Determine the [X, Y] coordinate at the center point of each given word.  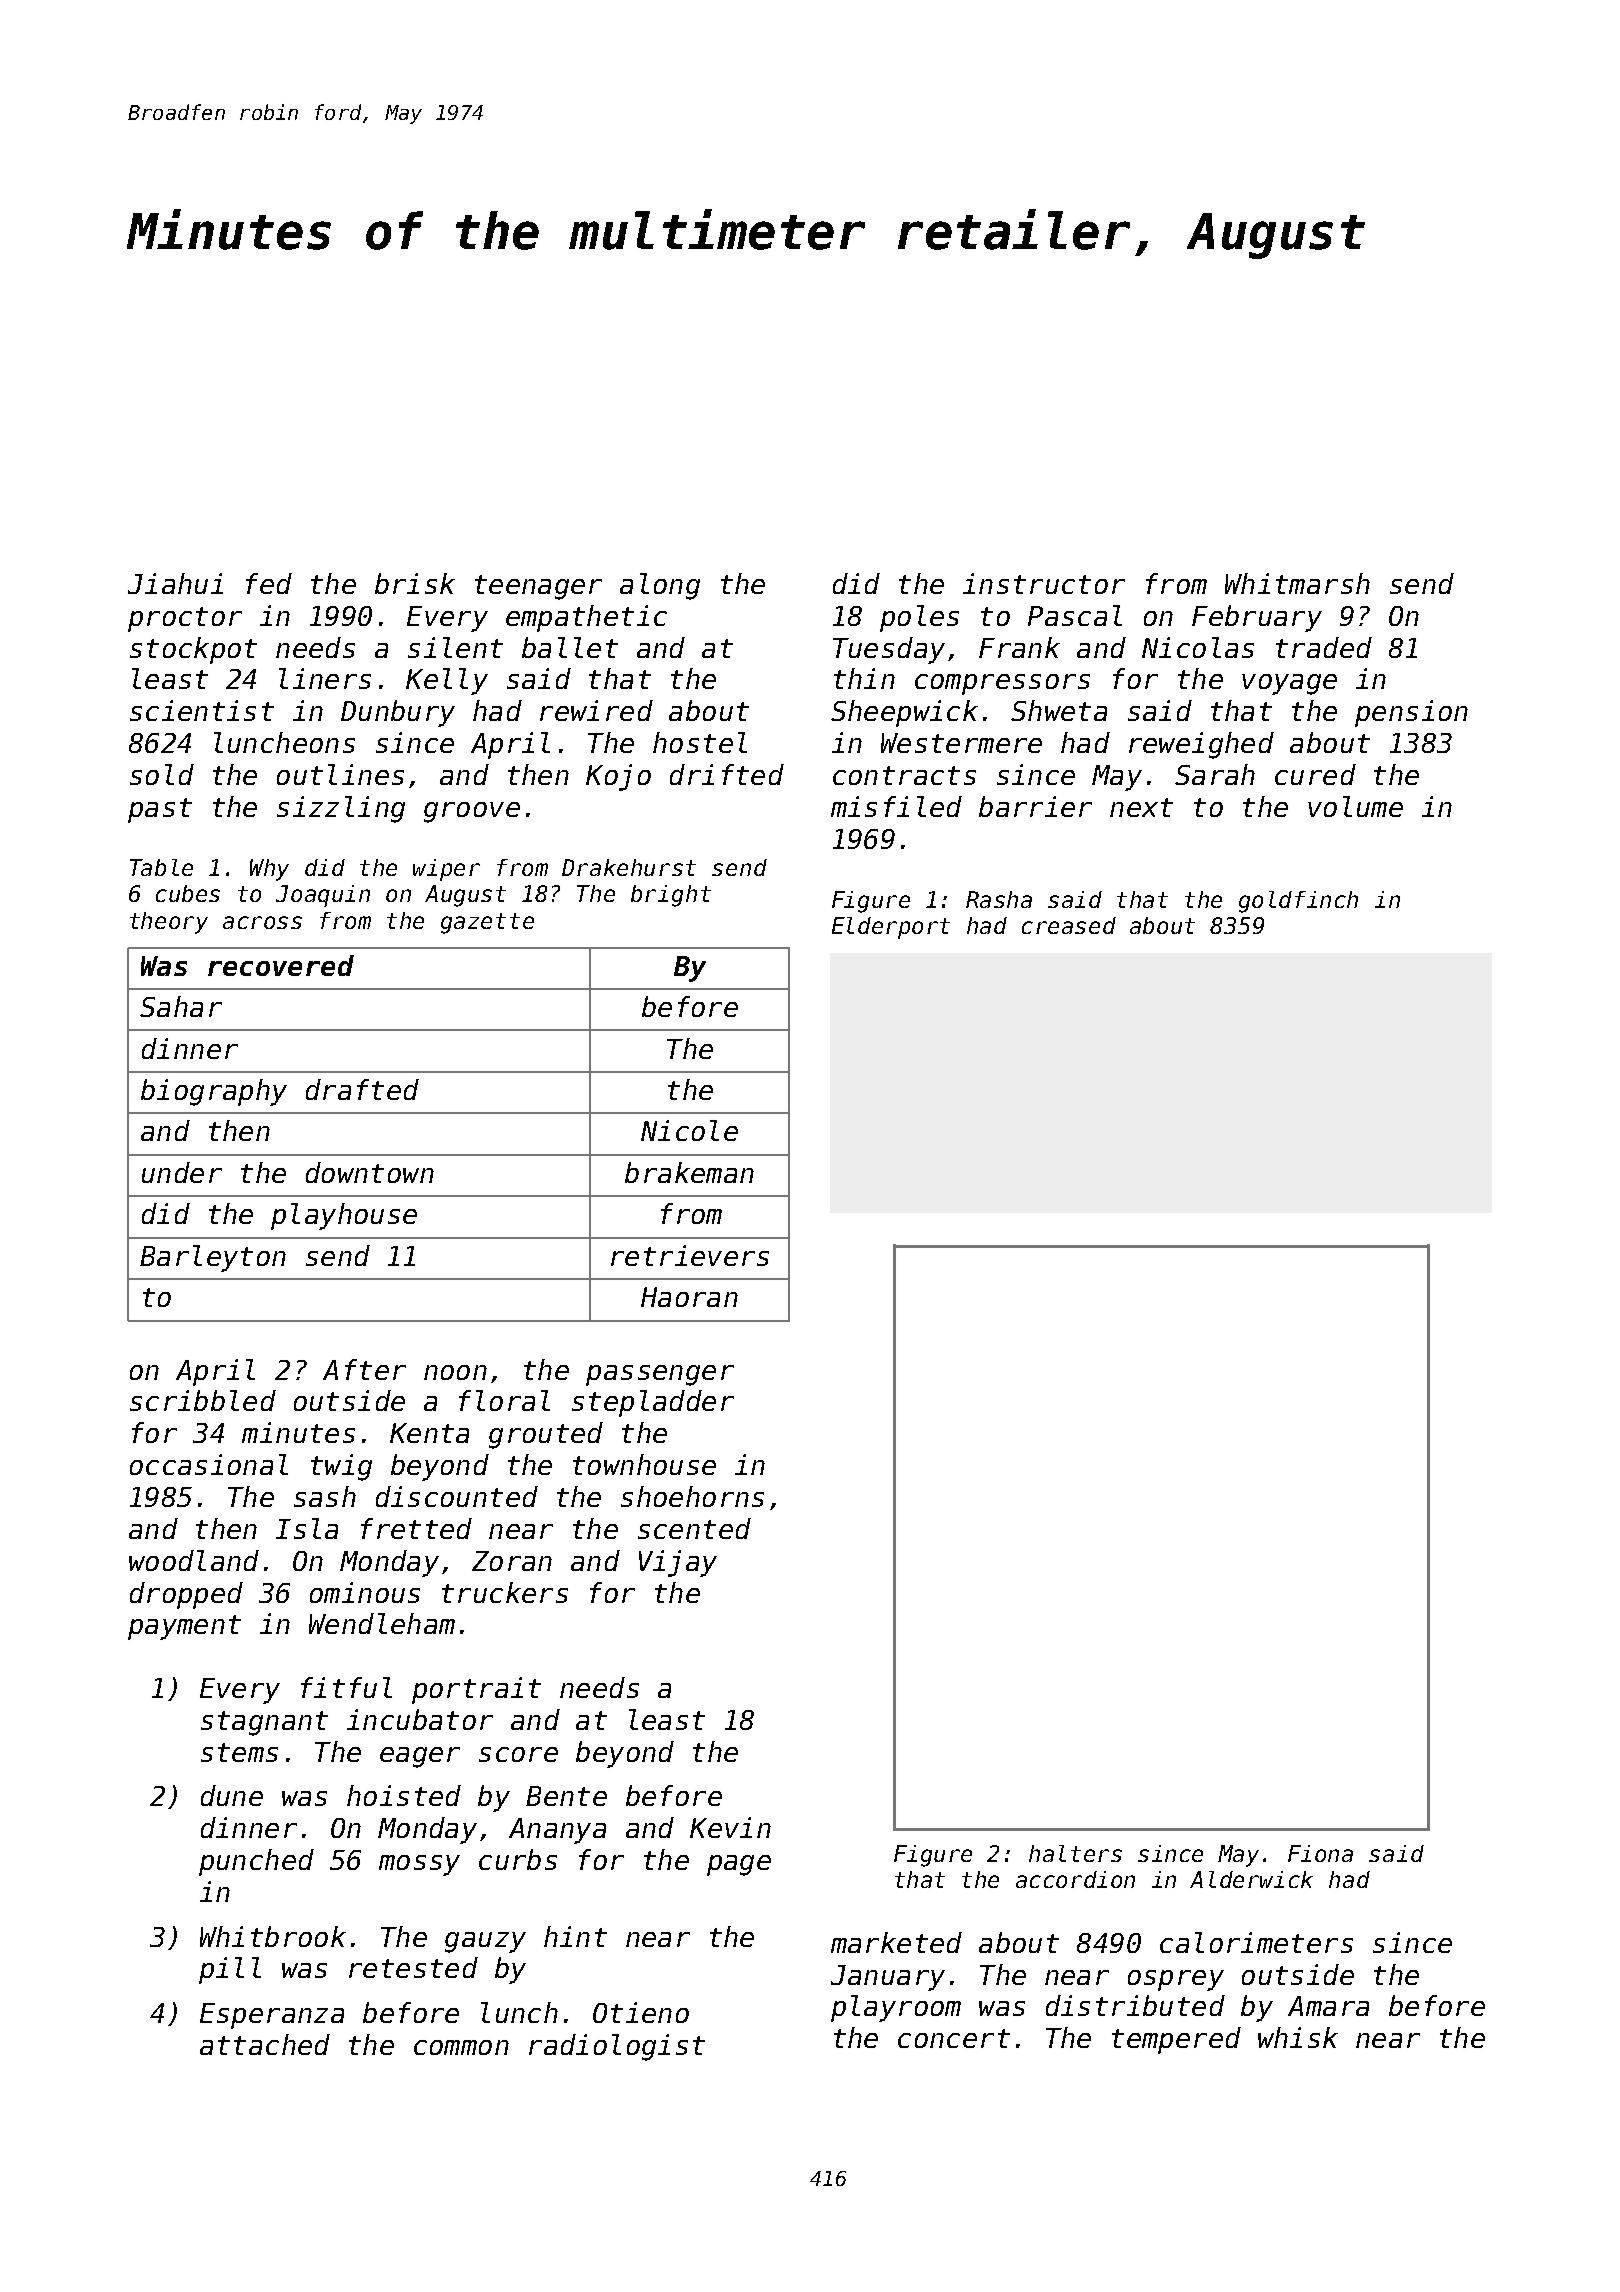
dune [232, 1795]
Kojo [618, 777]
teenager [538, 587]
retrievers [690, 1255]
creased [1069, 925]
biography [214, 1092]
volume [1355, 806]
